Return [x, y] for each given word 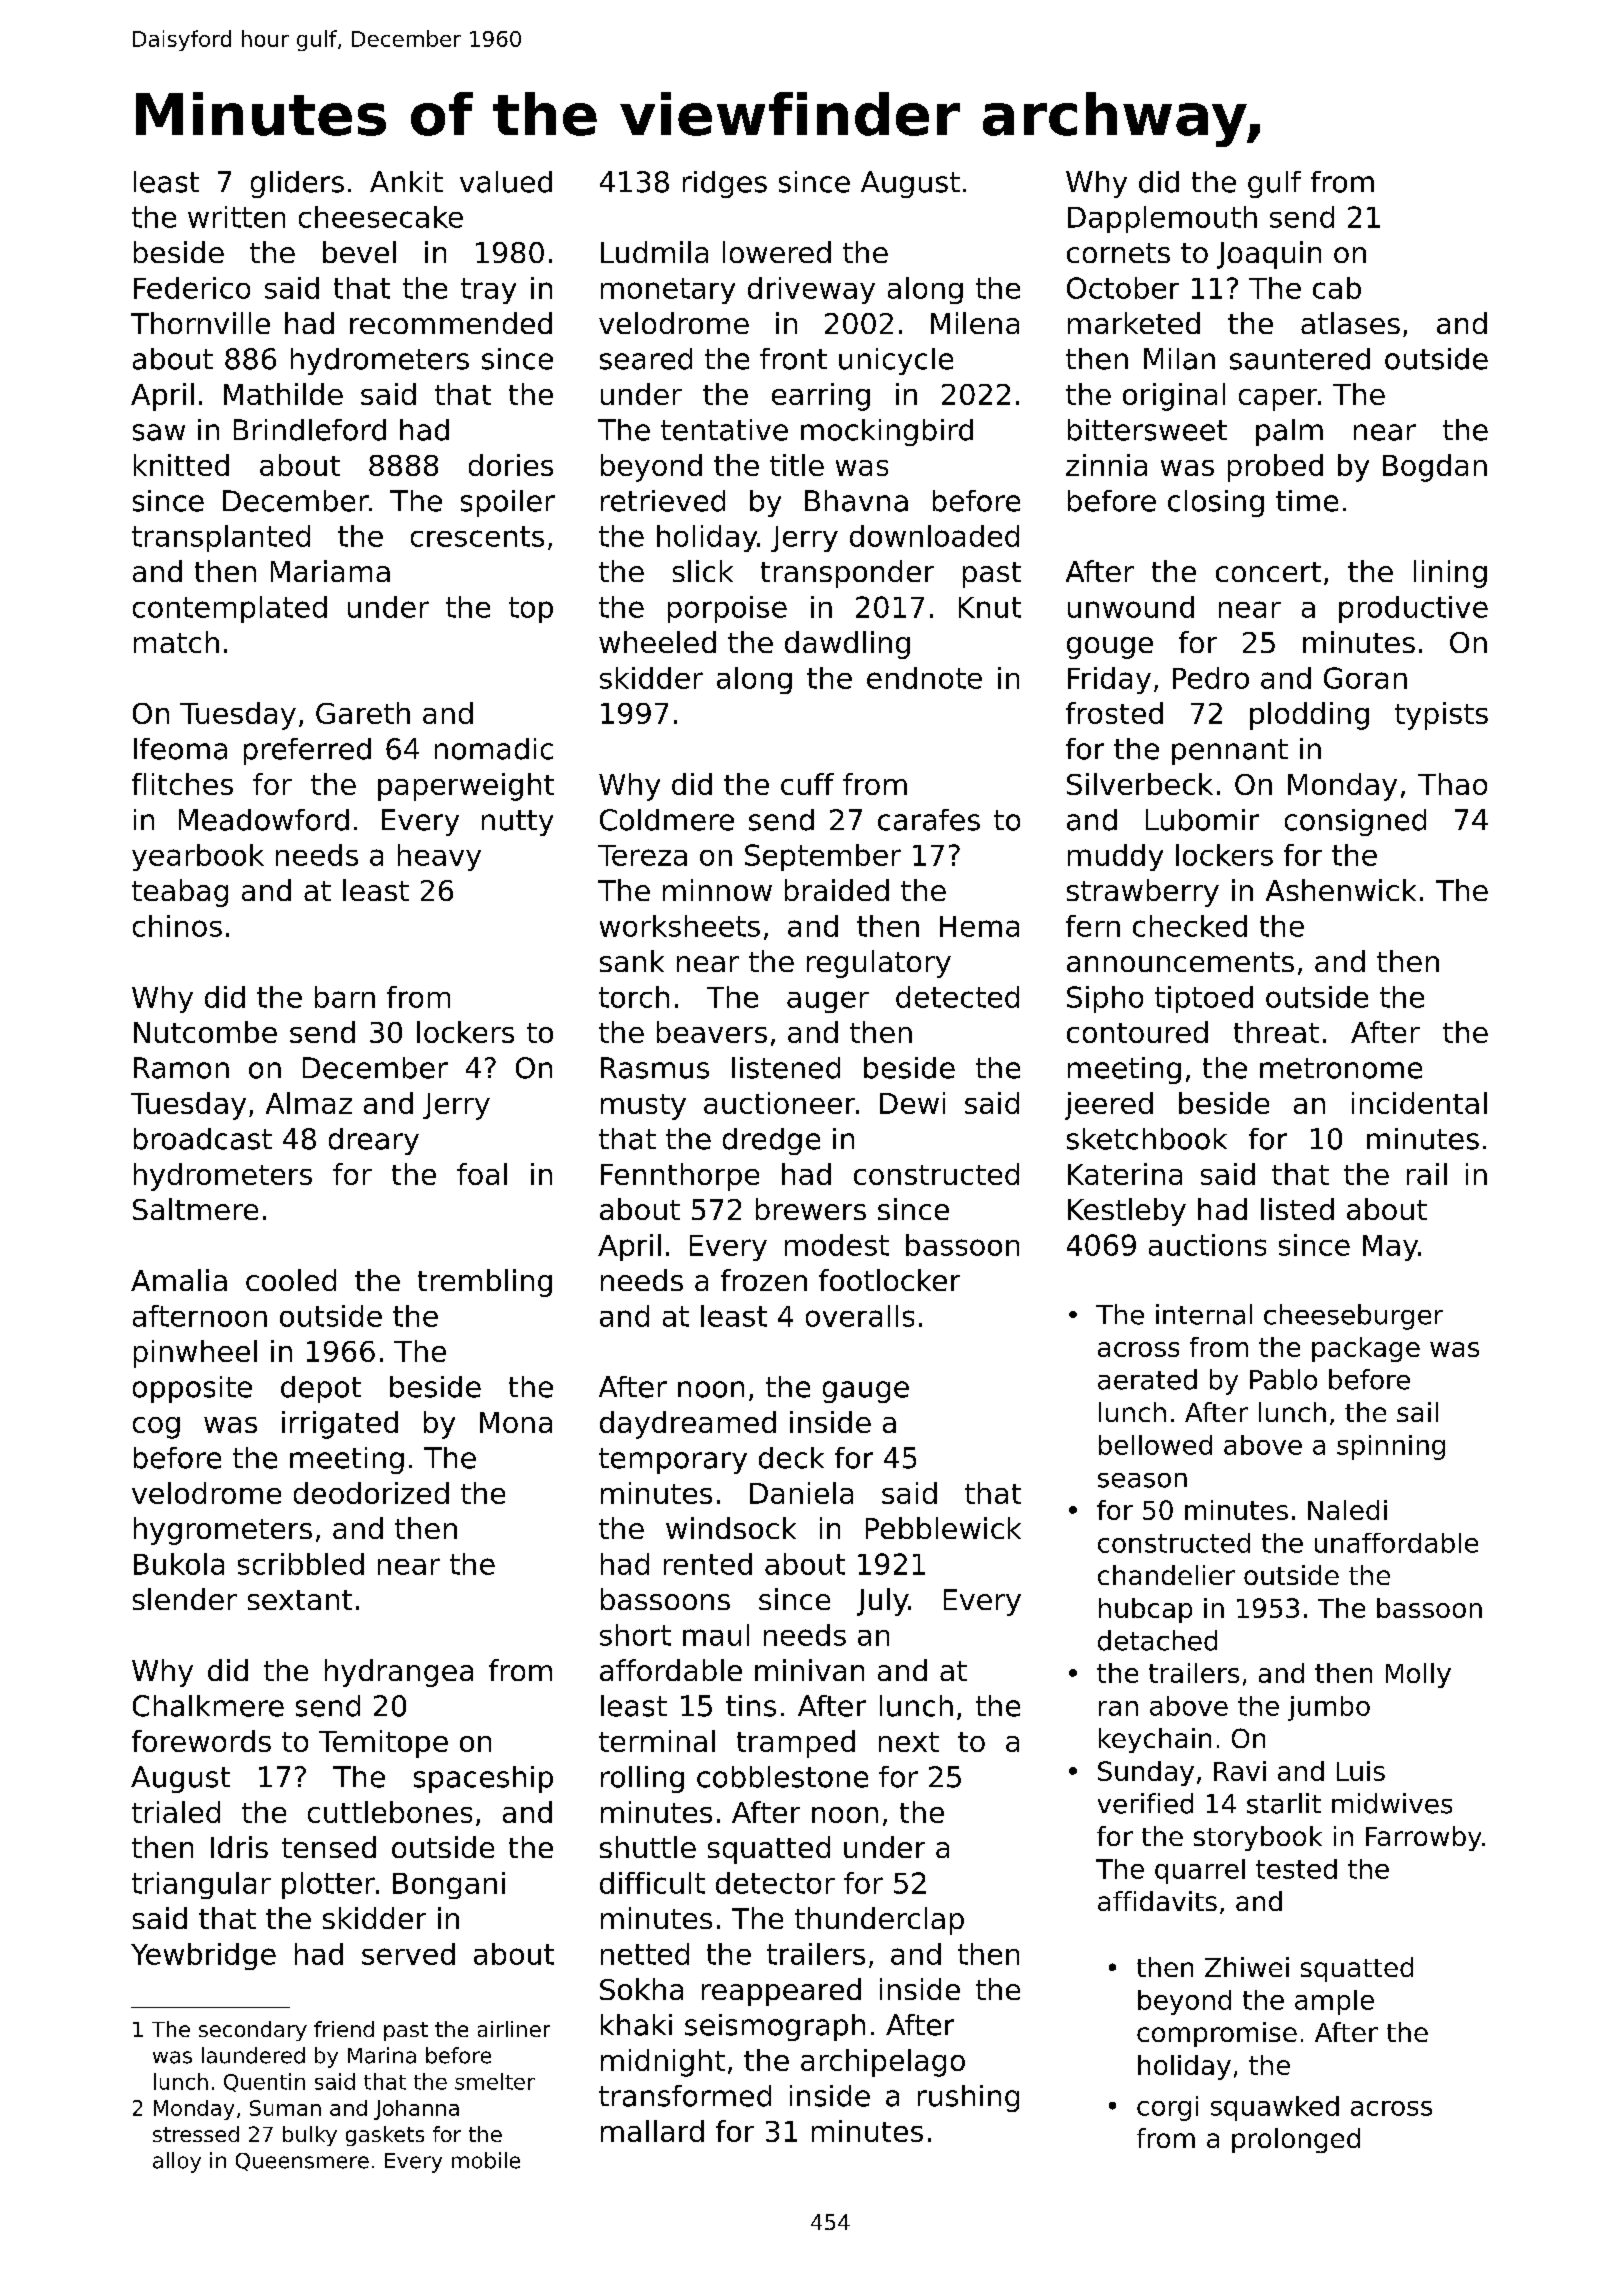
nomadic [494, 749]
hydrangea [399, 1673]
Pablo [1283, 1379]
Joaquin [1269, 255]
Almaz [309, 1103]
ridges [725, 184]
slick [703, 571]
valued [506, 182]
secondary [253, 2031]
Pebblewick [943, 1528]
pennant [1230, 752]
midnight [663, 2063]
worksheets [680, 926]
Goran [1365, 678]
